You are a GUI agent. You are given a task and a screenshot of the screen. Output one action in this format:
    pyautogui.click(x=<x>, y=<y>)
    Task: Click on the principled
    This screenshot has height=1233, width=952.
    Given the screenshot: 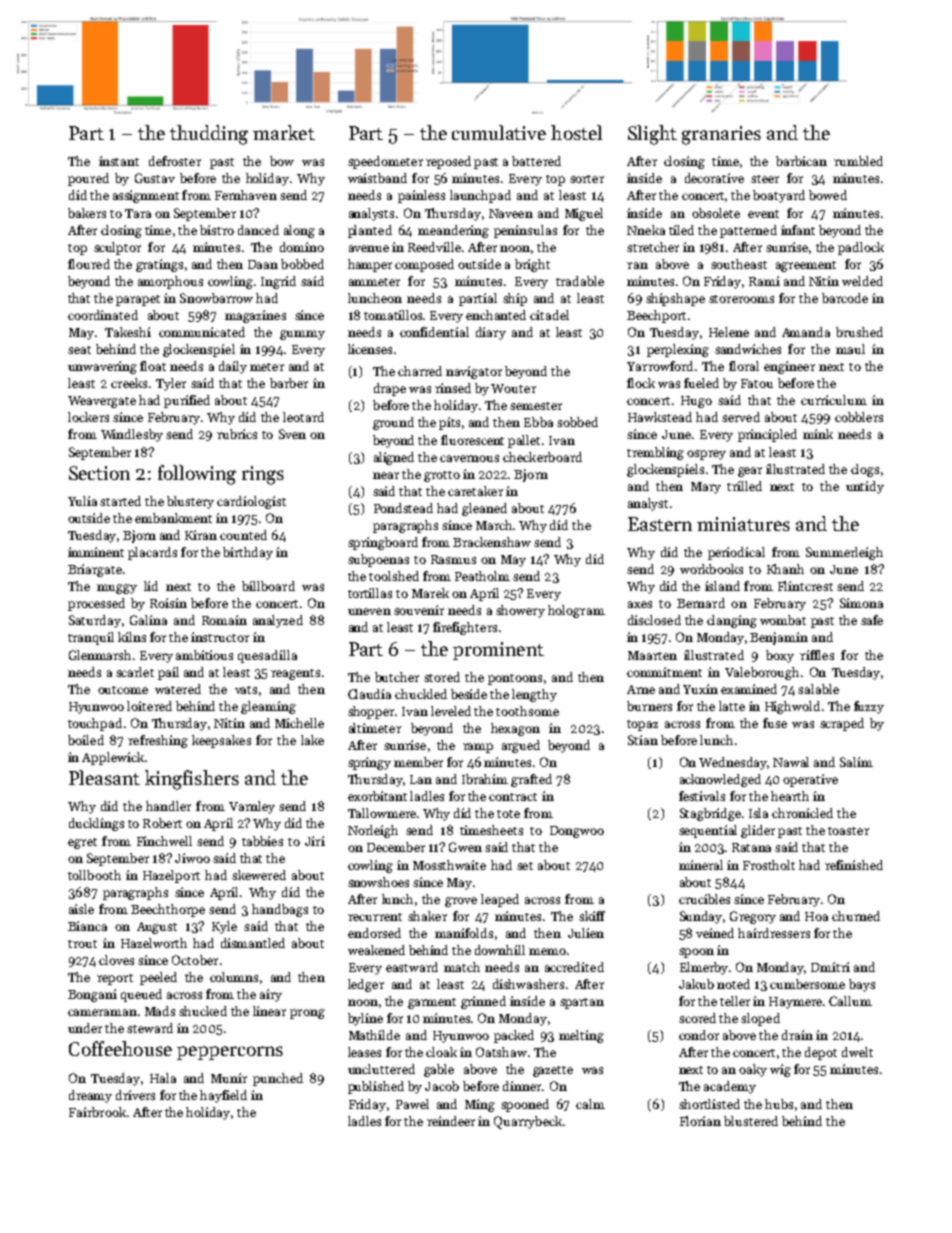 What is the action you would take?
    pyautogui.click(x=767, y=435)
